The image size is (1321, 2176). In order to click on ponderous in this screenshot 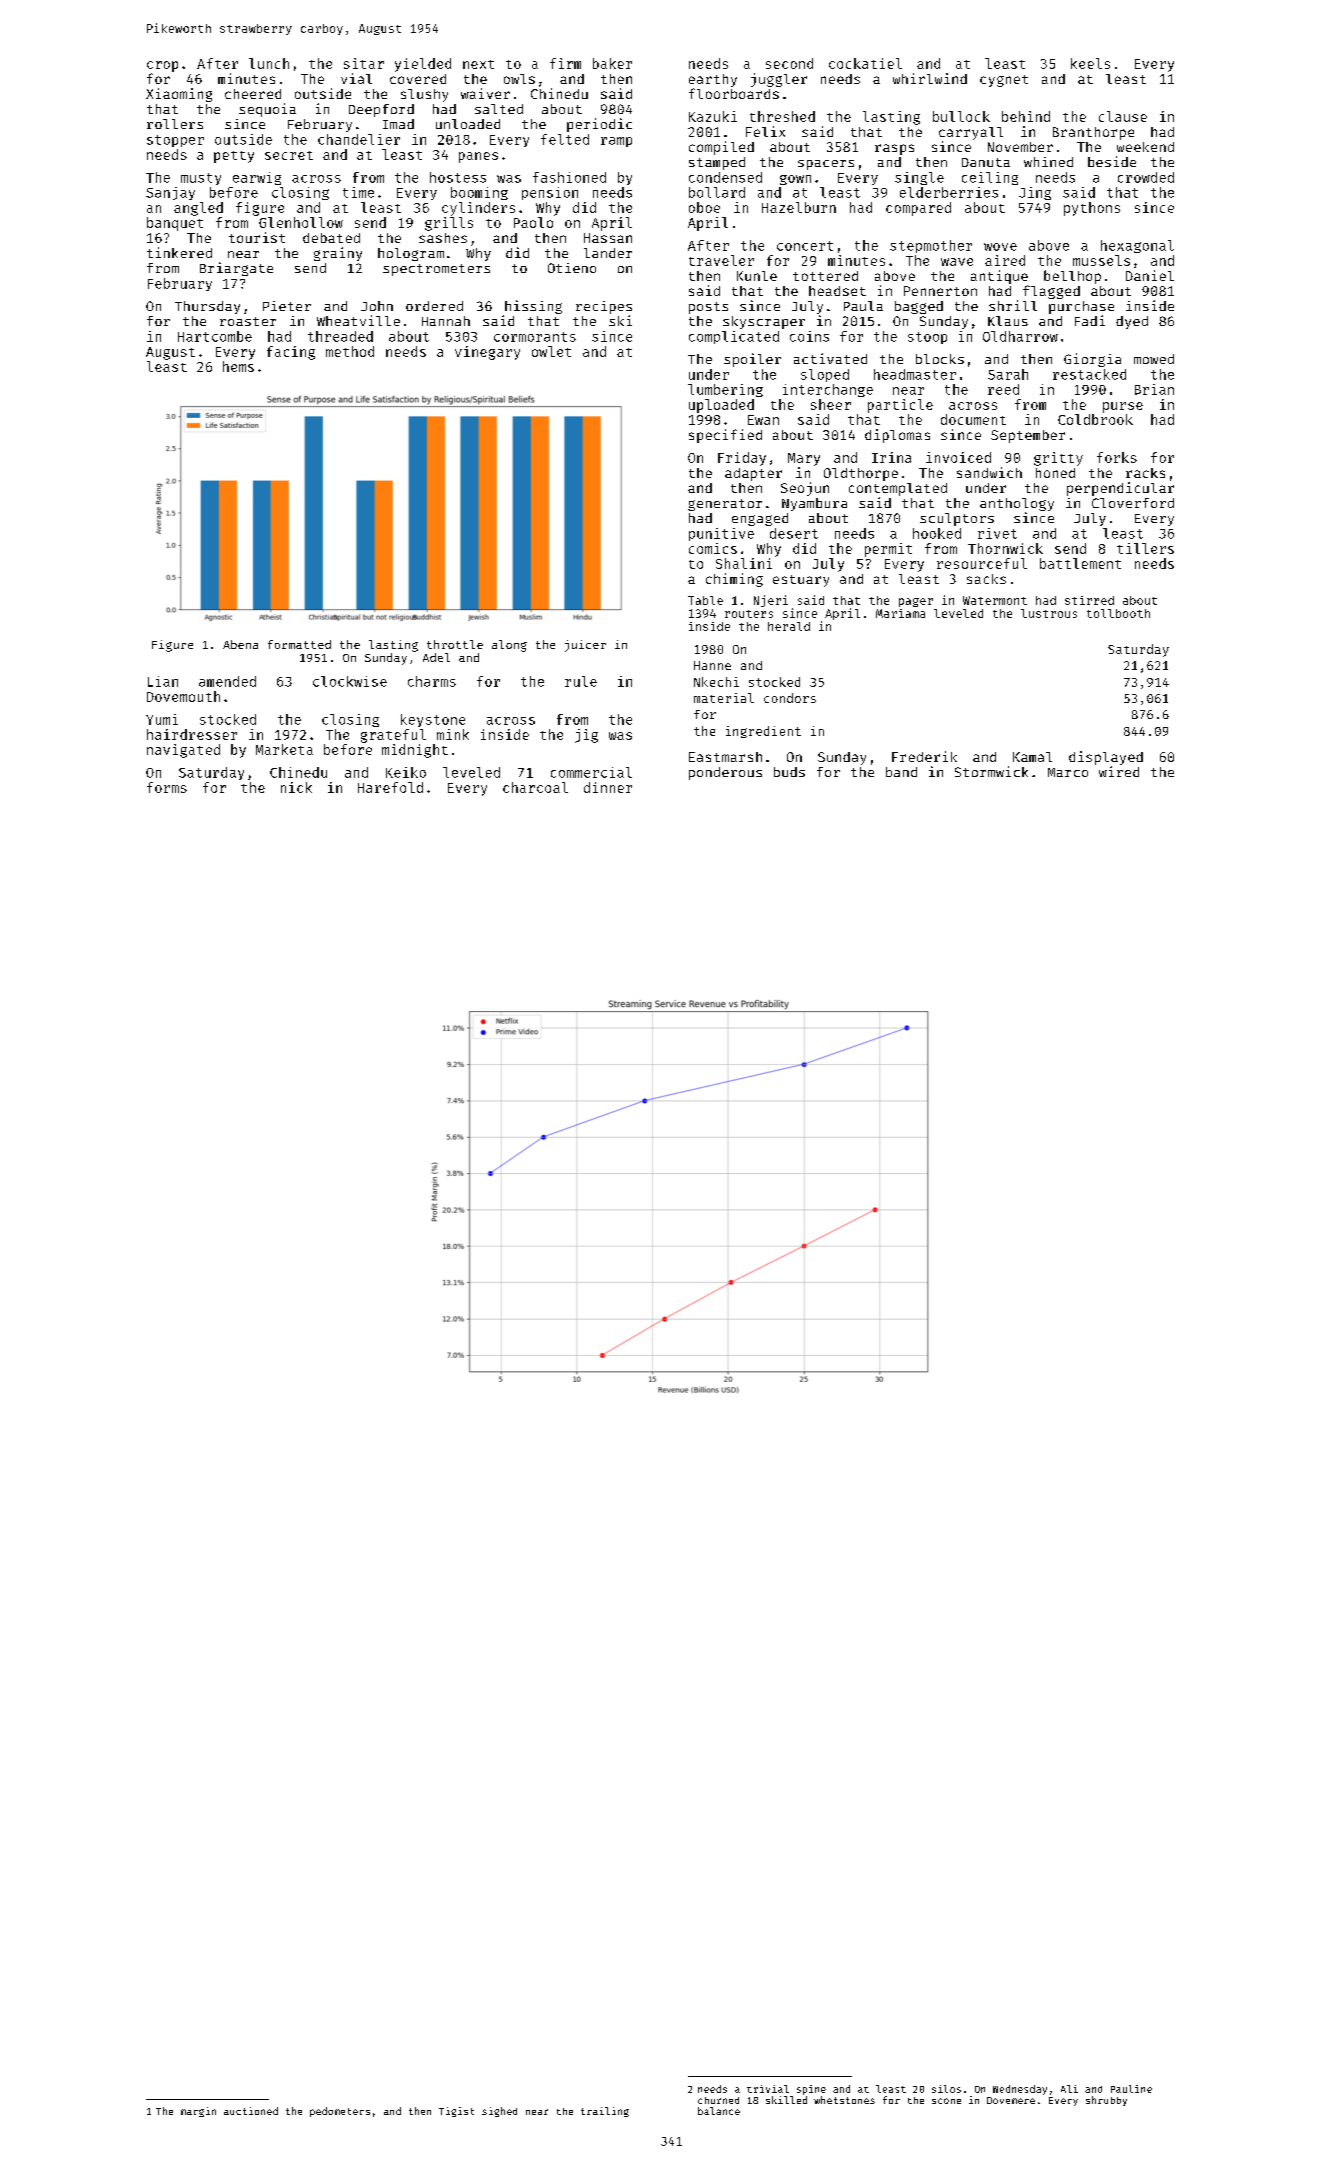, I will do `click(725, 773)`.
